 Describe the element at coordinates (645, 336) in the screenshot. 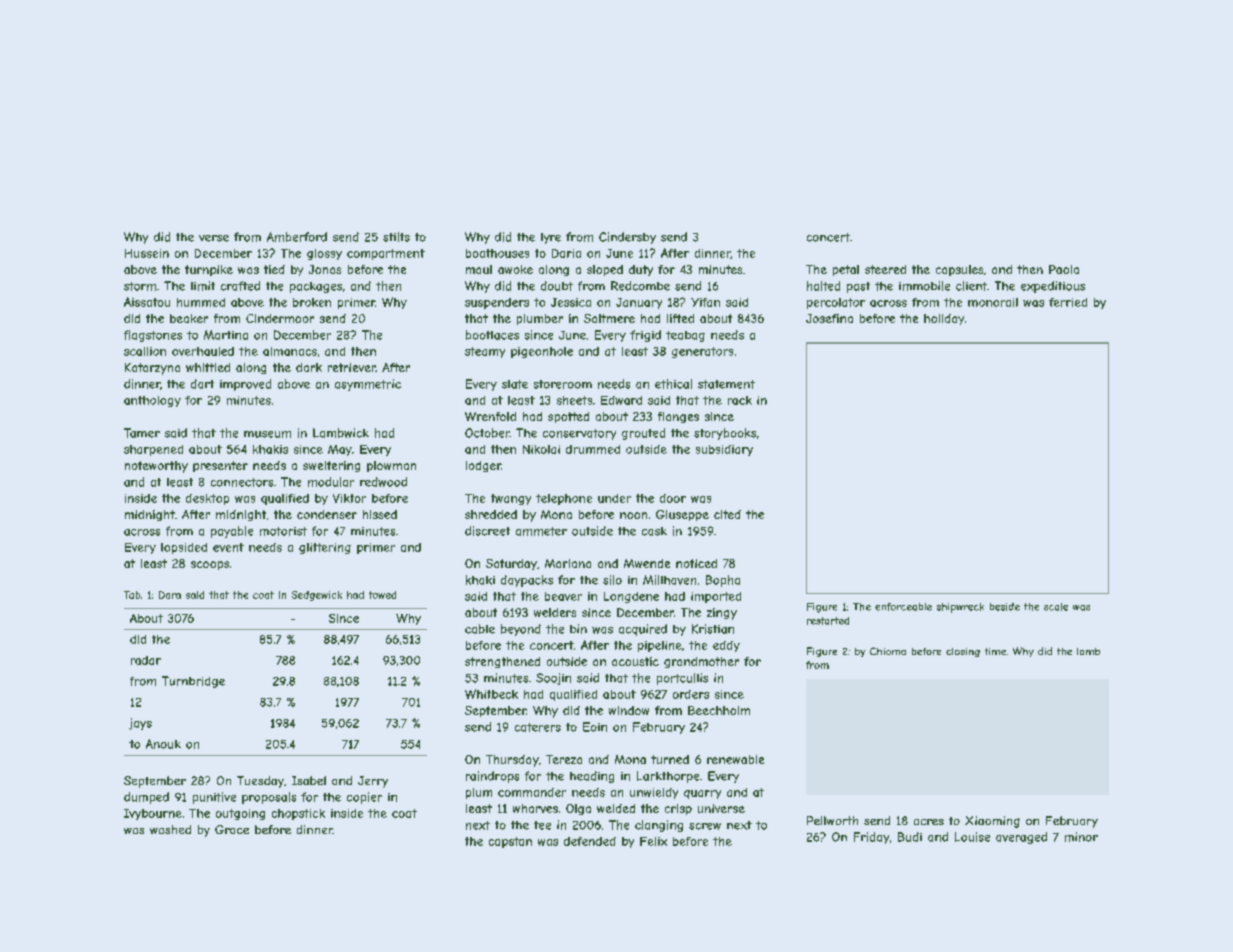

I see `frigid` at that location.
